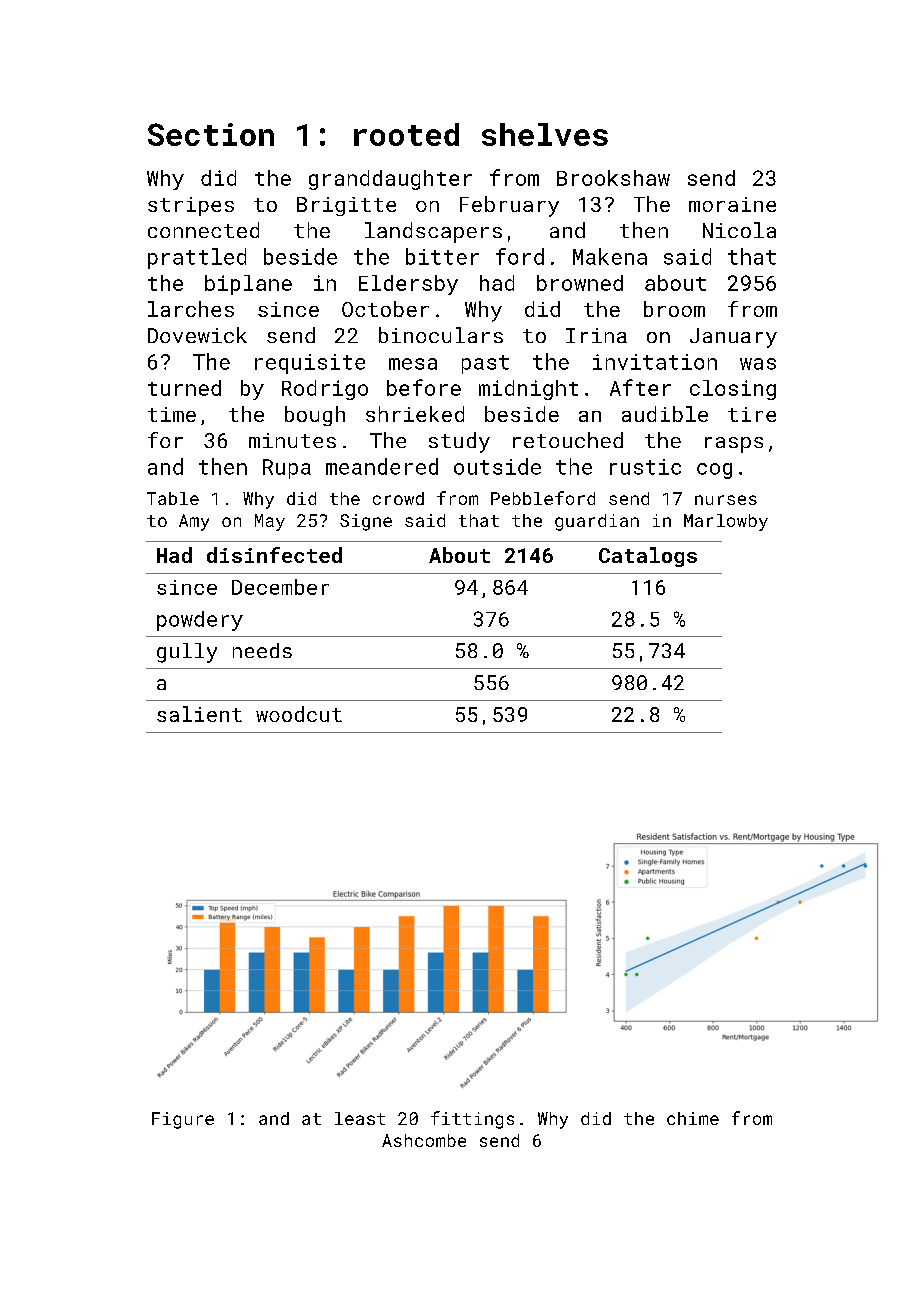 The image size is (924, 1314). What do you see at coordinates (472, 1120) in the page?
I see `fittings` at bounding box center [472, 1120].
